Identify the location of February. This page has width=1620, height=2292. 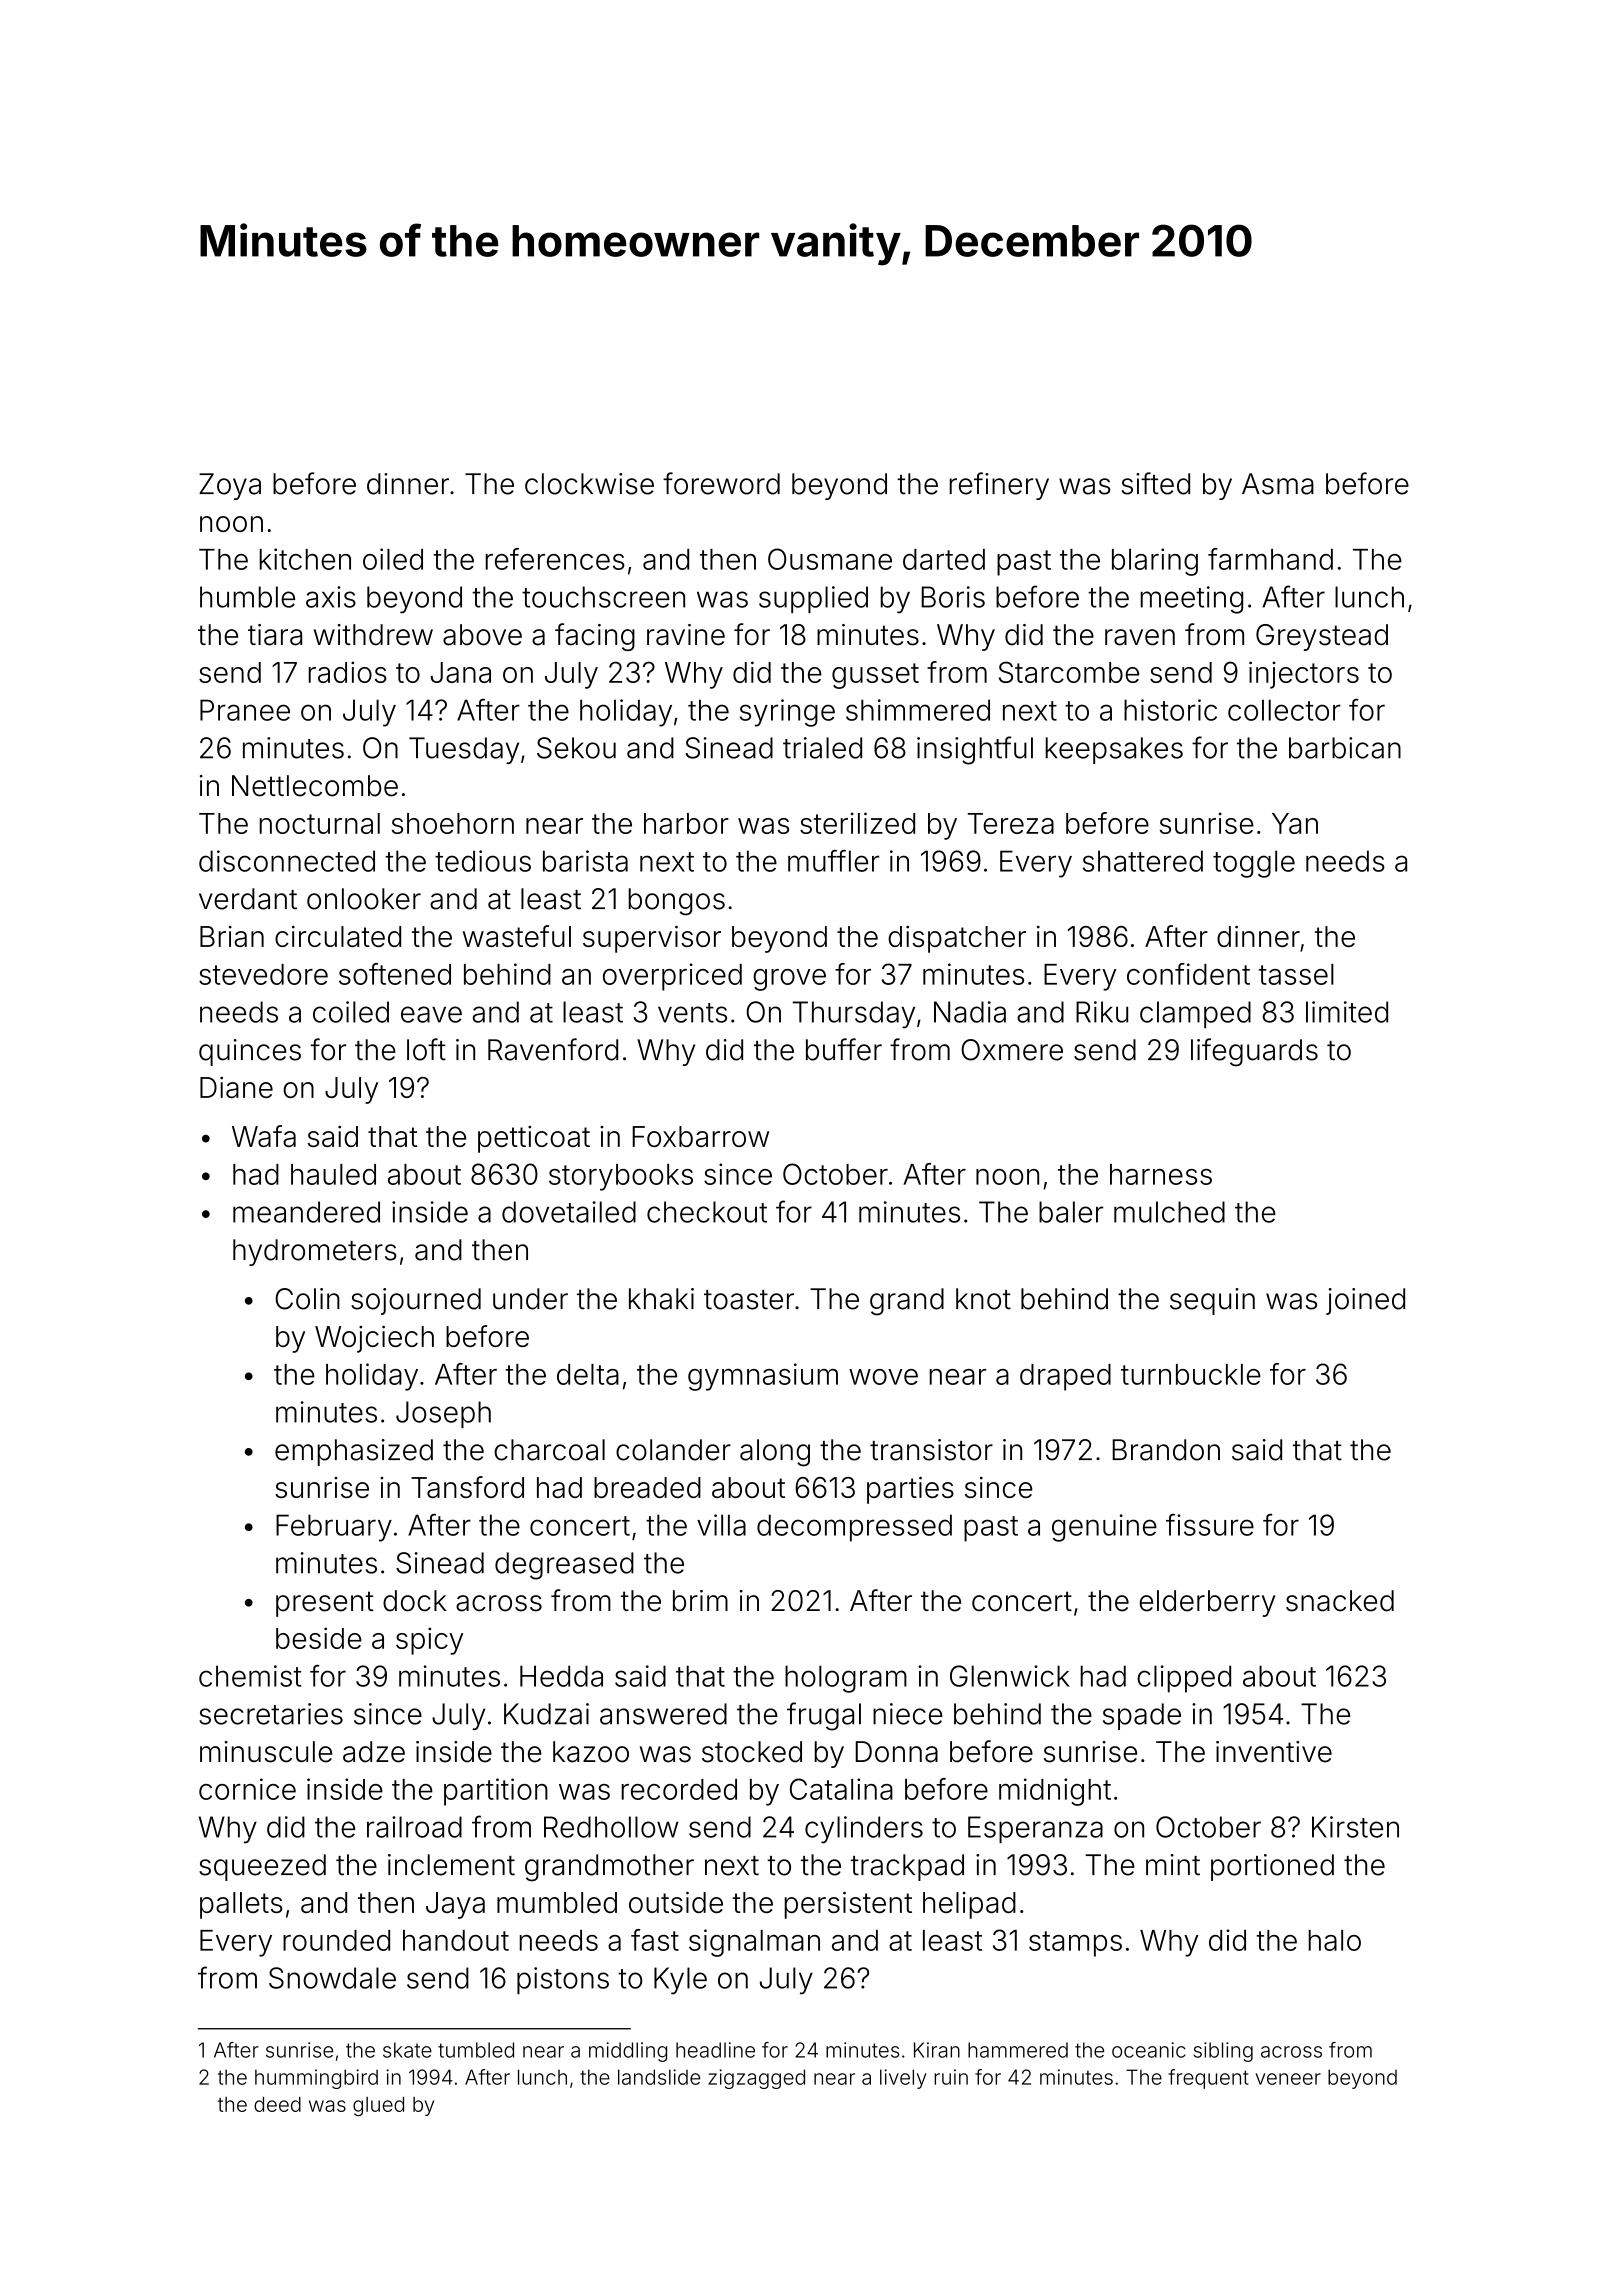
(334, 1528).
